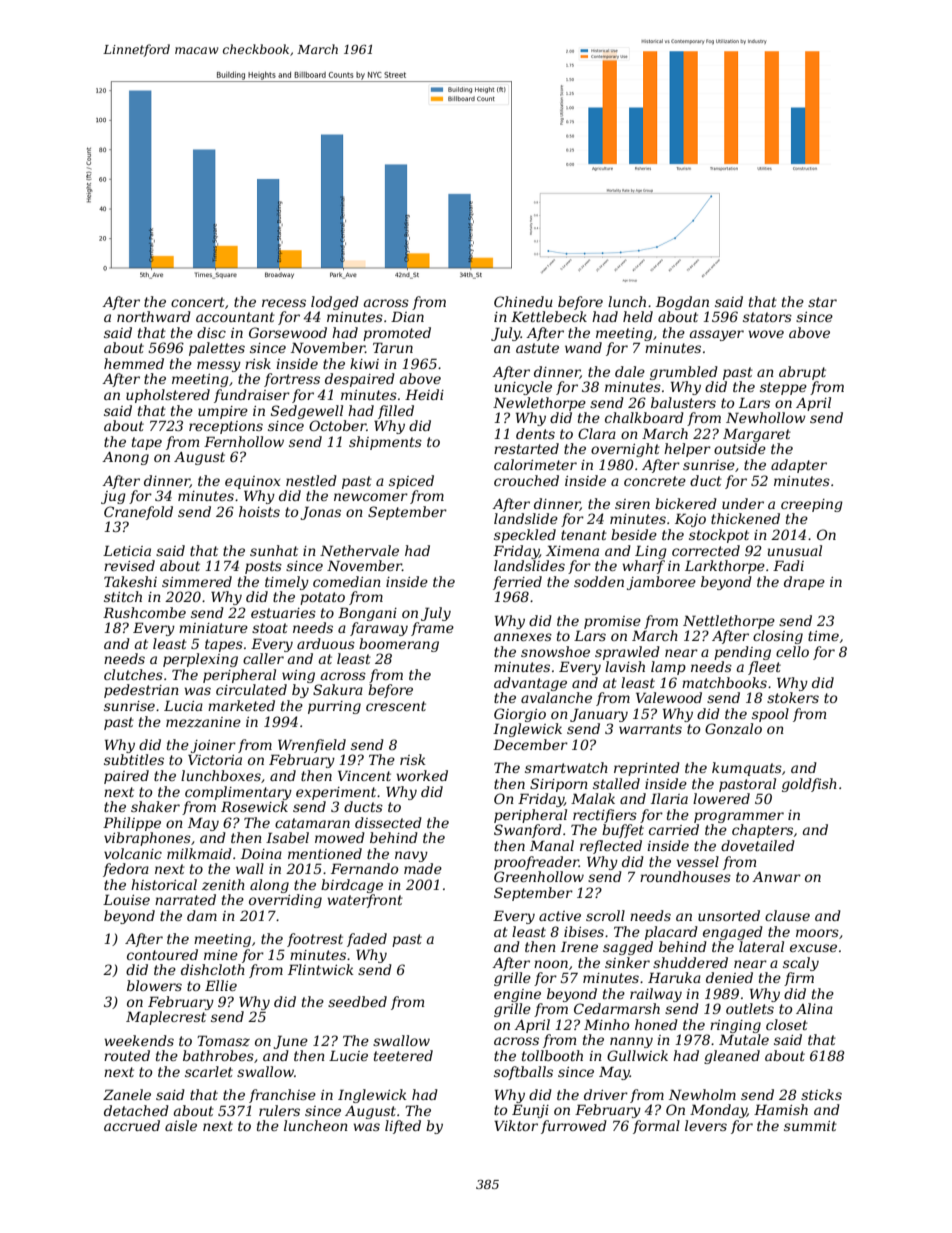 This document has width=952, height=1233. I want to click on joiner, so click(213, 746).
